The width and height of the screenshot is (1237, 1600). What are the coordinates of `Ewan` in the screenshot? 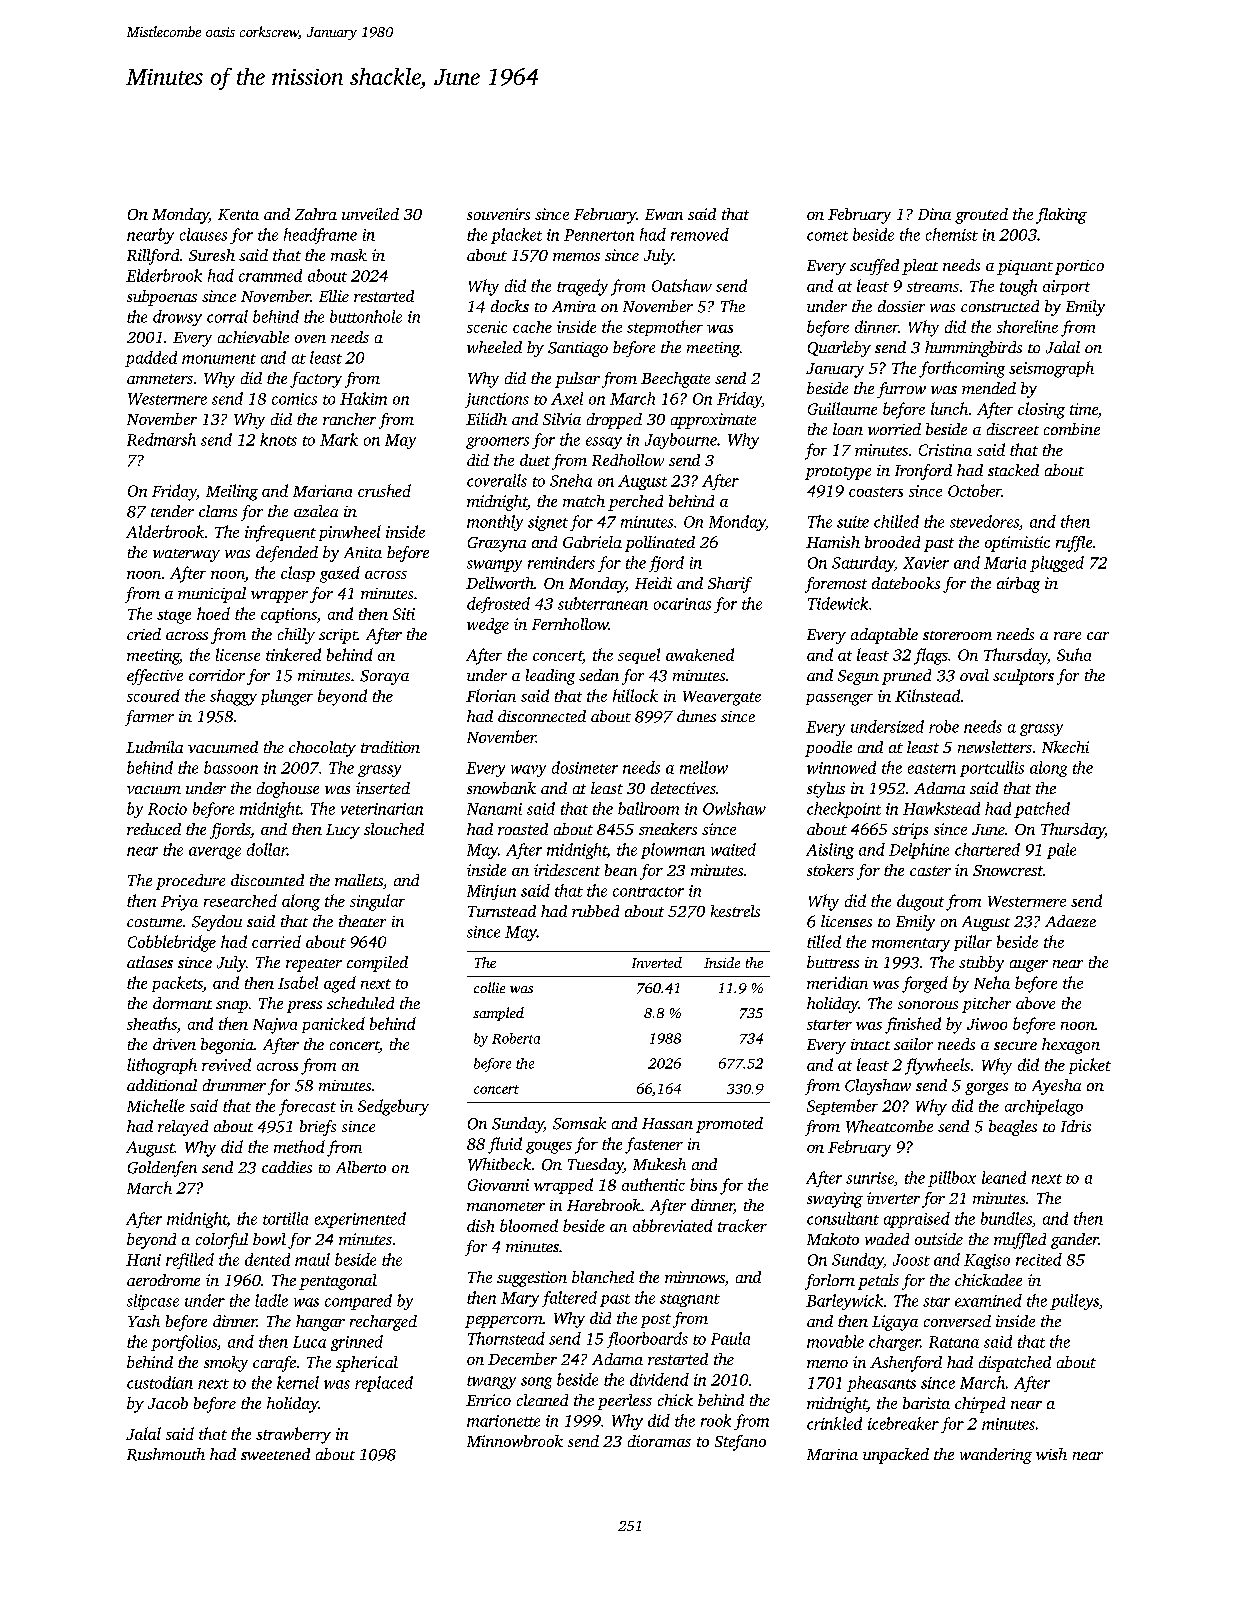 It's located at (664, 214).
